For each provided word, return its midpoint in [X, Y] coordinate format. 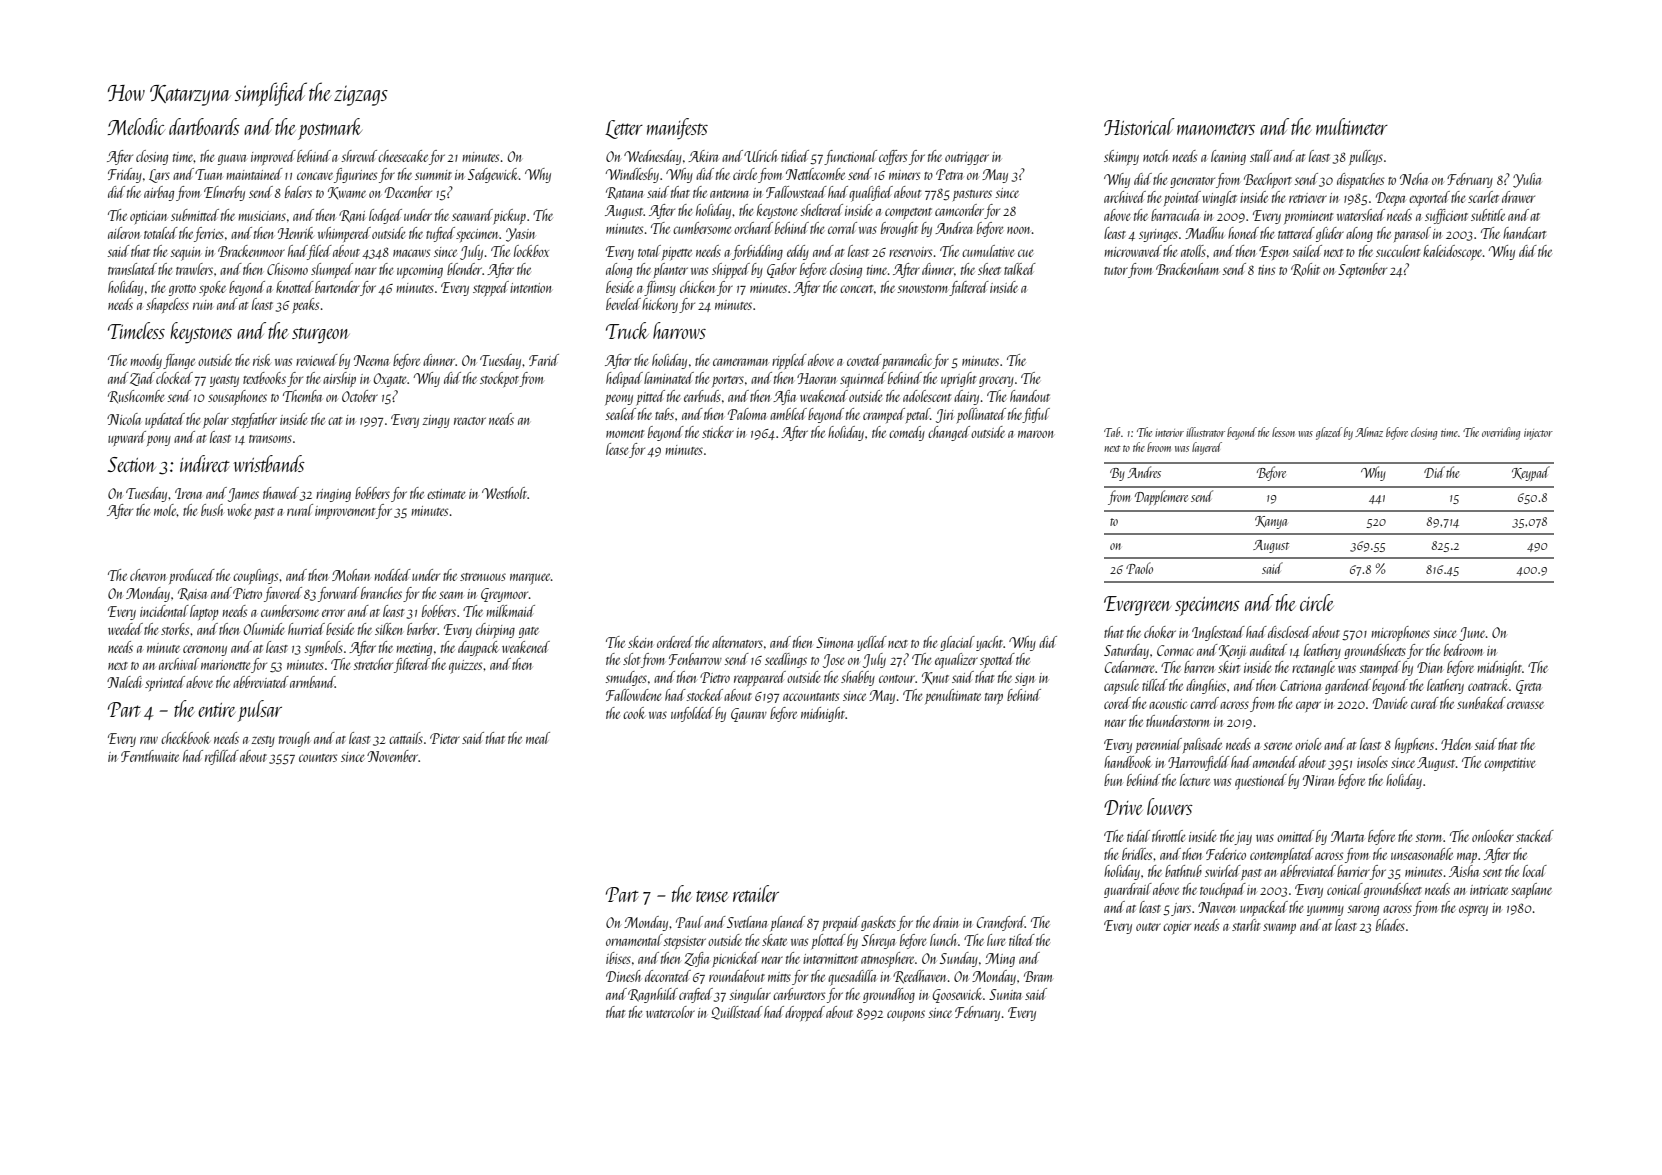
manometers [1216, 129]
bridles [1137, 854]
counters [318, 758]
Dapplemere [1161, 497]
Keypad [1531, 473]
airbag [159, 193]
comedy [907, 433]
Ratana [624, 193]
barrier [1353, 871]
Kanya [1271, 522]
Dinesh [623, 976]
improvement [345, 512]
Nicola [124, 419]
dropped [805, 1013]
